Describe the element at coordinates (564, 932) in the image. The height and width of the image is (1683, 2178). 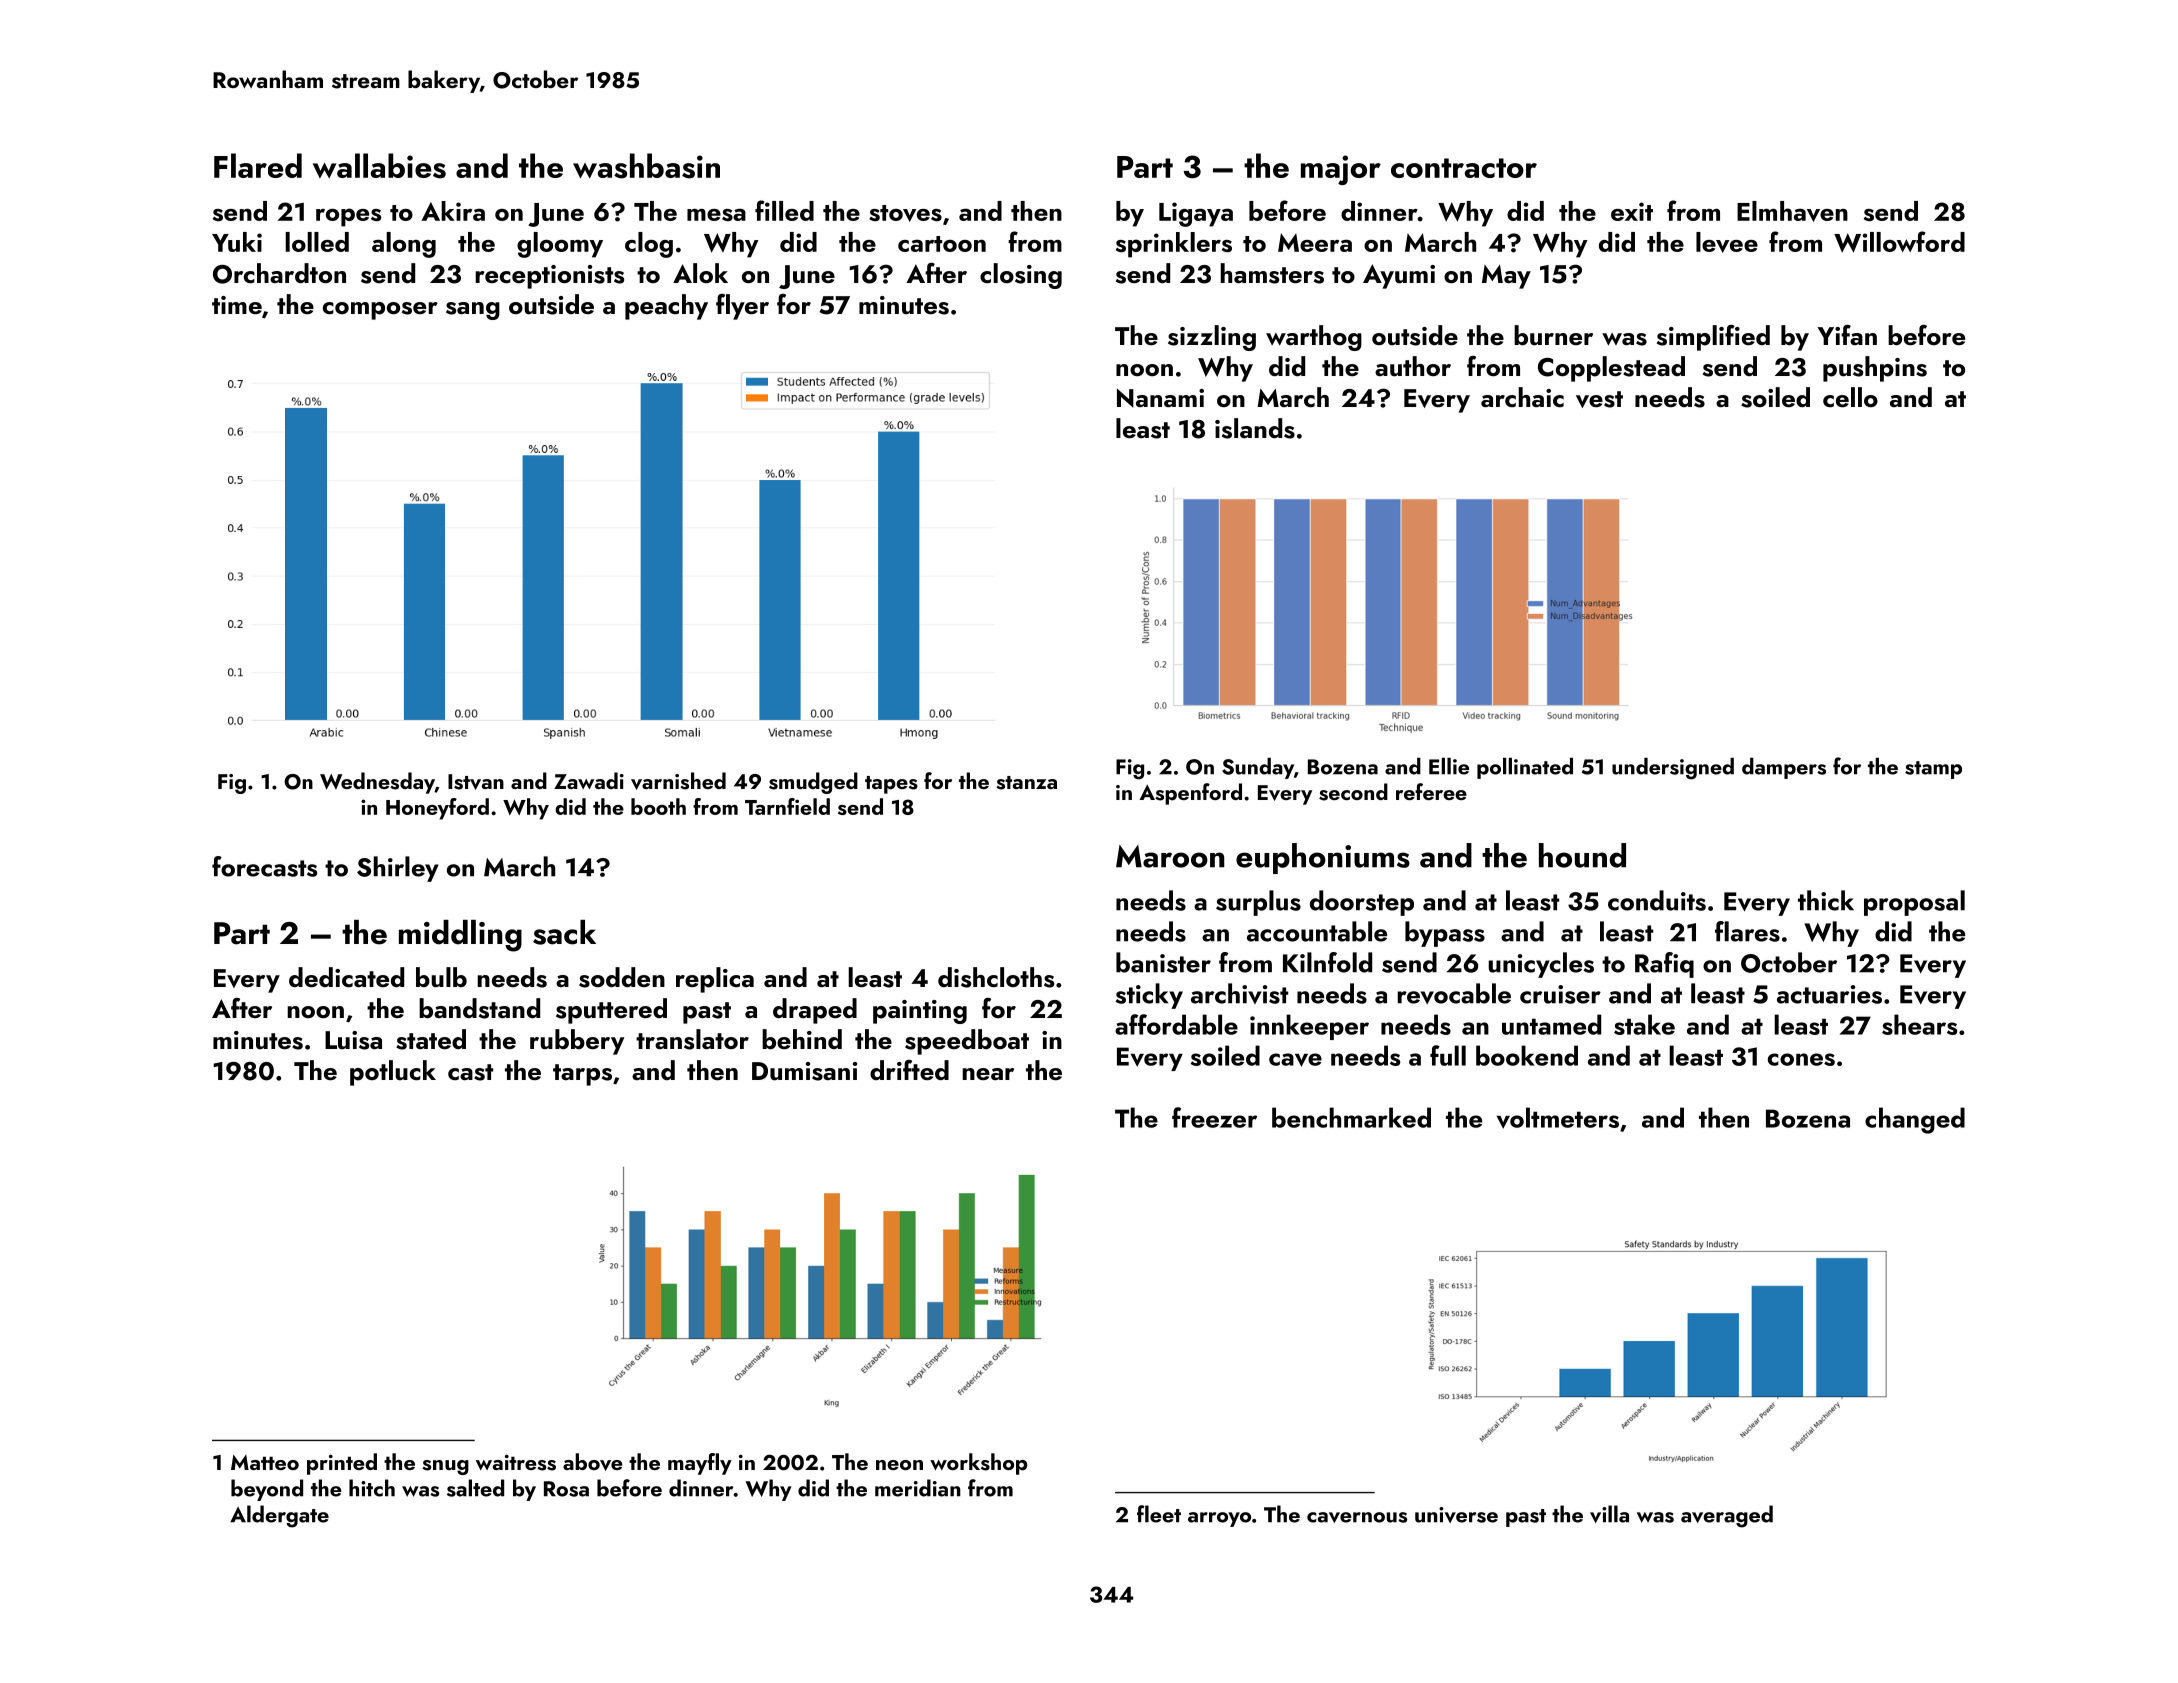
I see `sack` at that location.
